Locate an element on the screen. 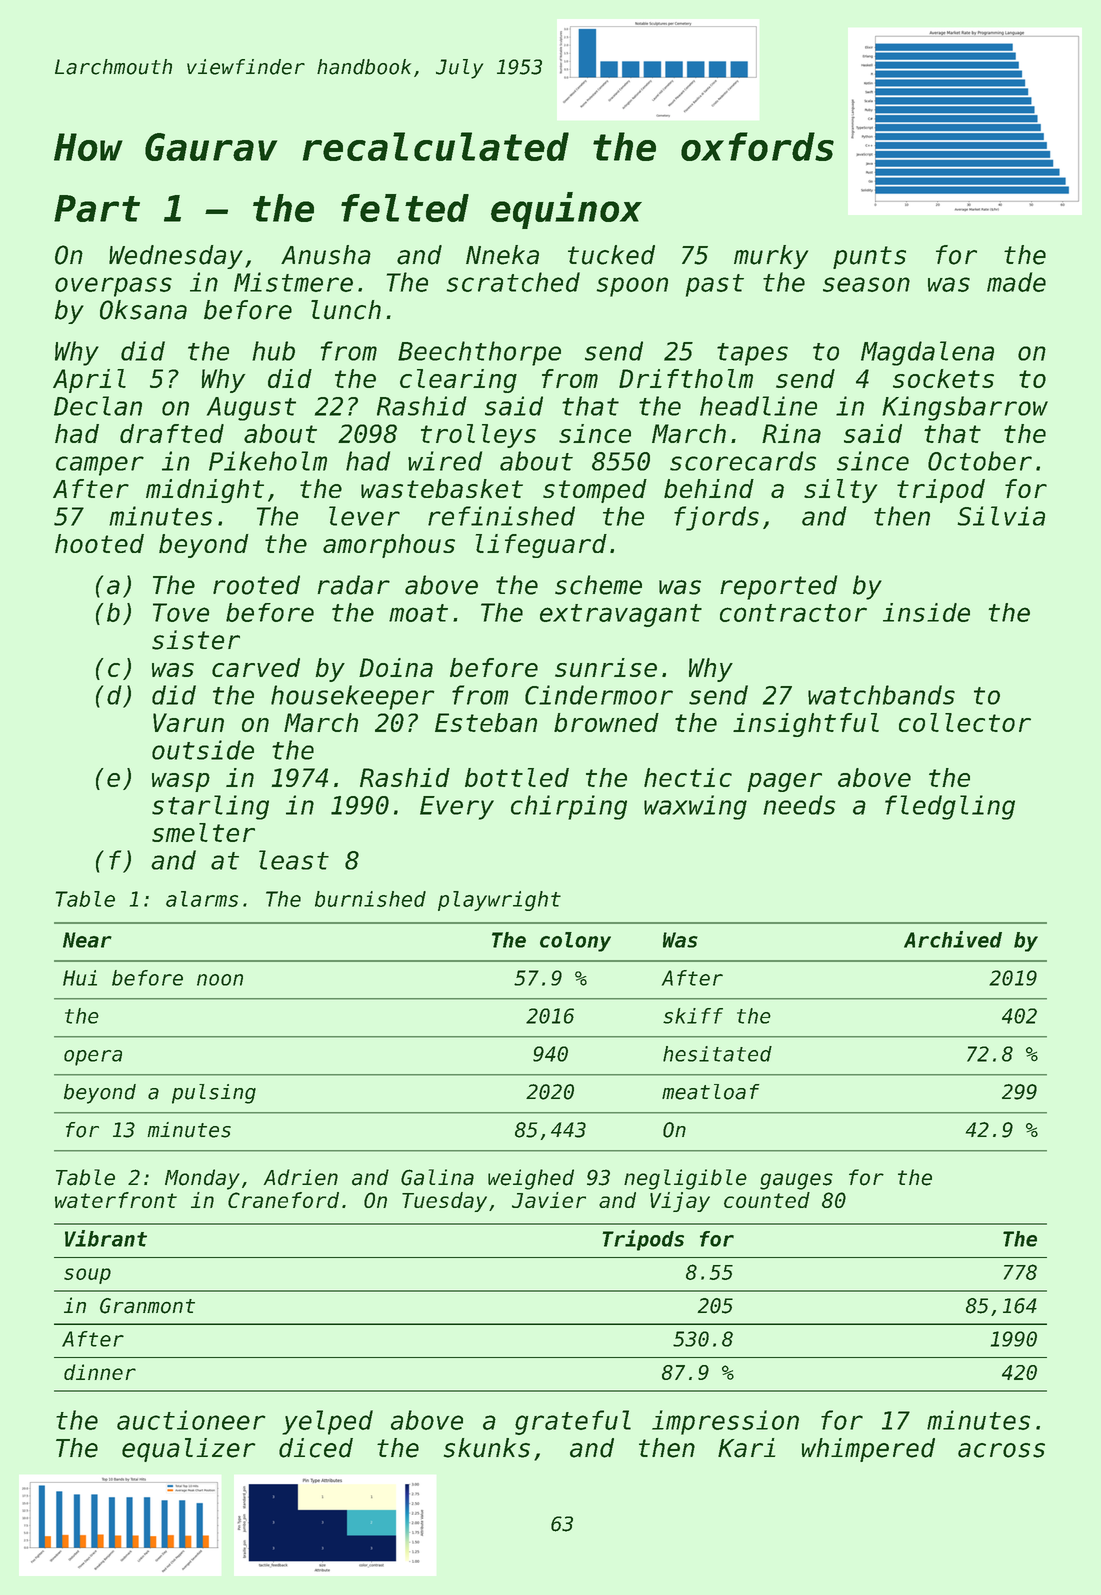 The width and height of the screenshot is (1101, 1595). gauges is located at coordinates (796, 1181).
